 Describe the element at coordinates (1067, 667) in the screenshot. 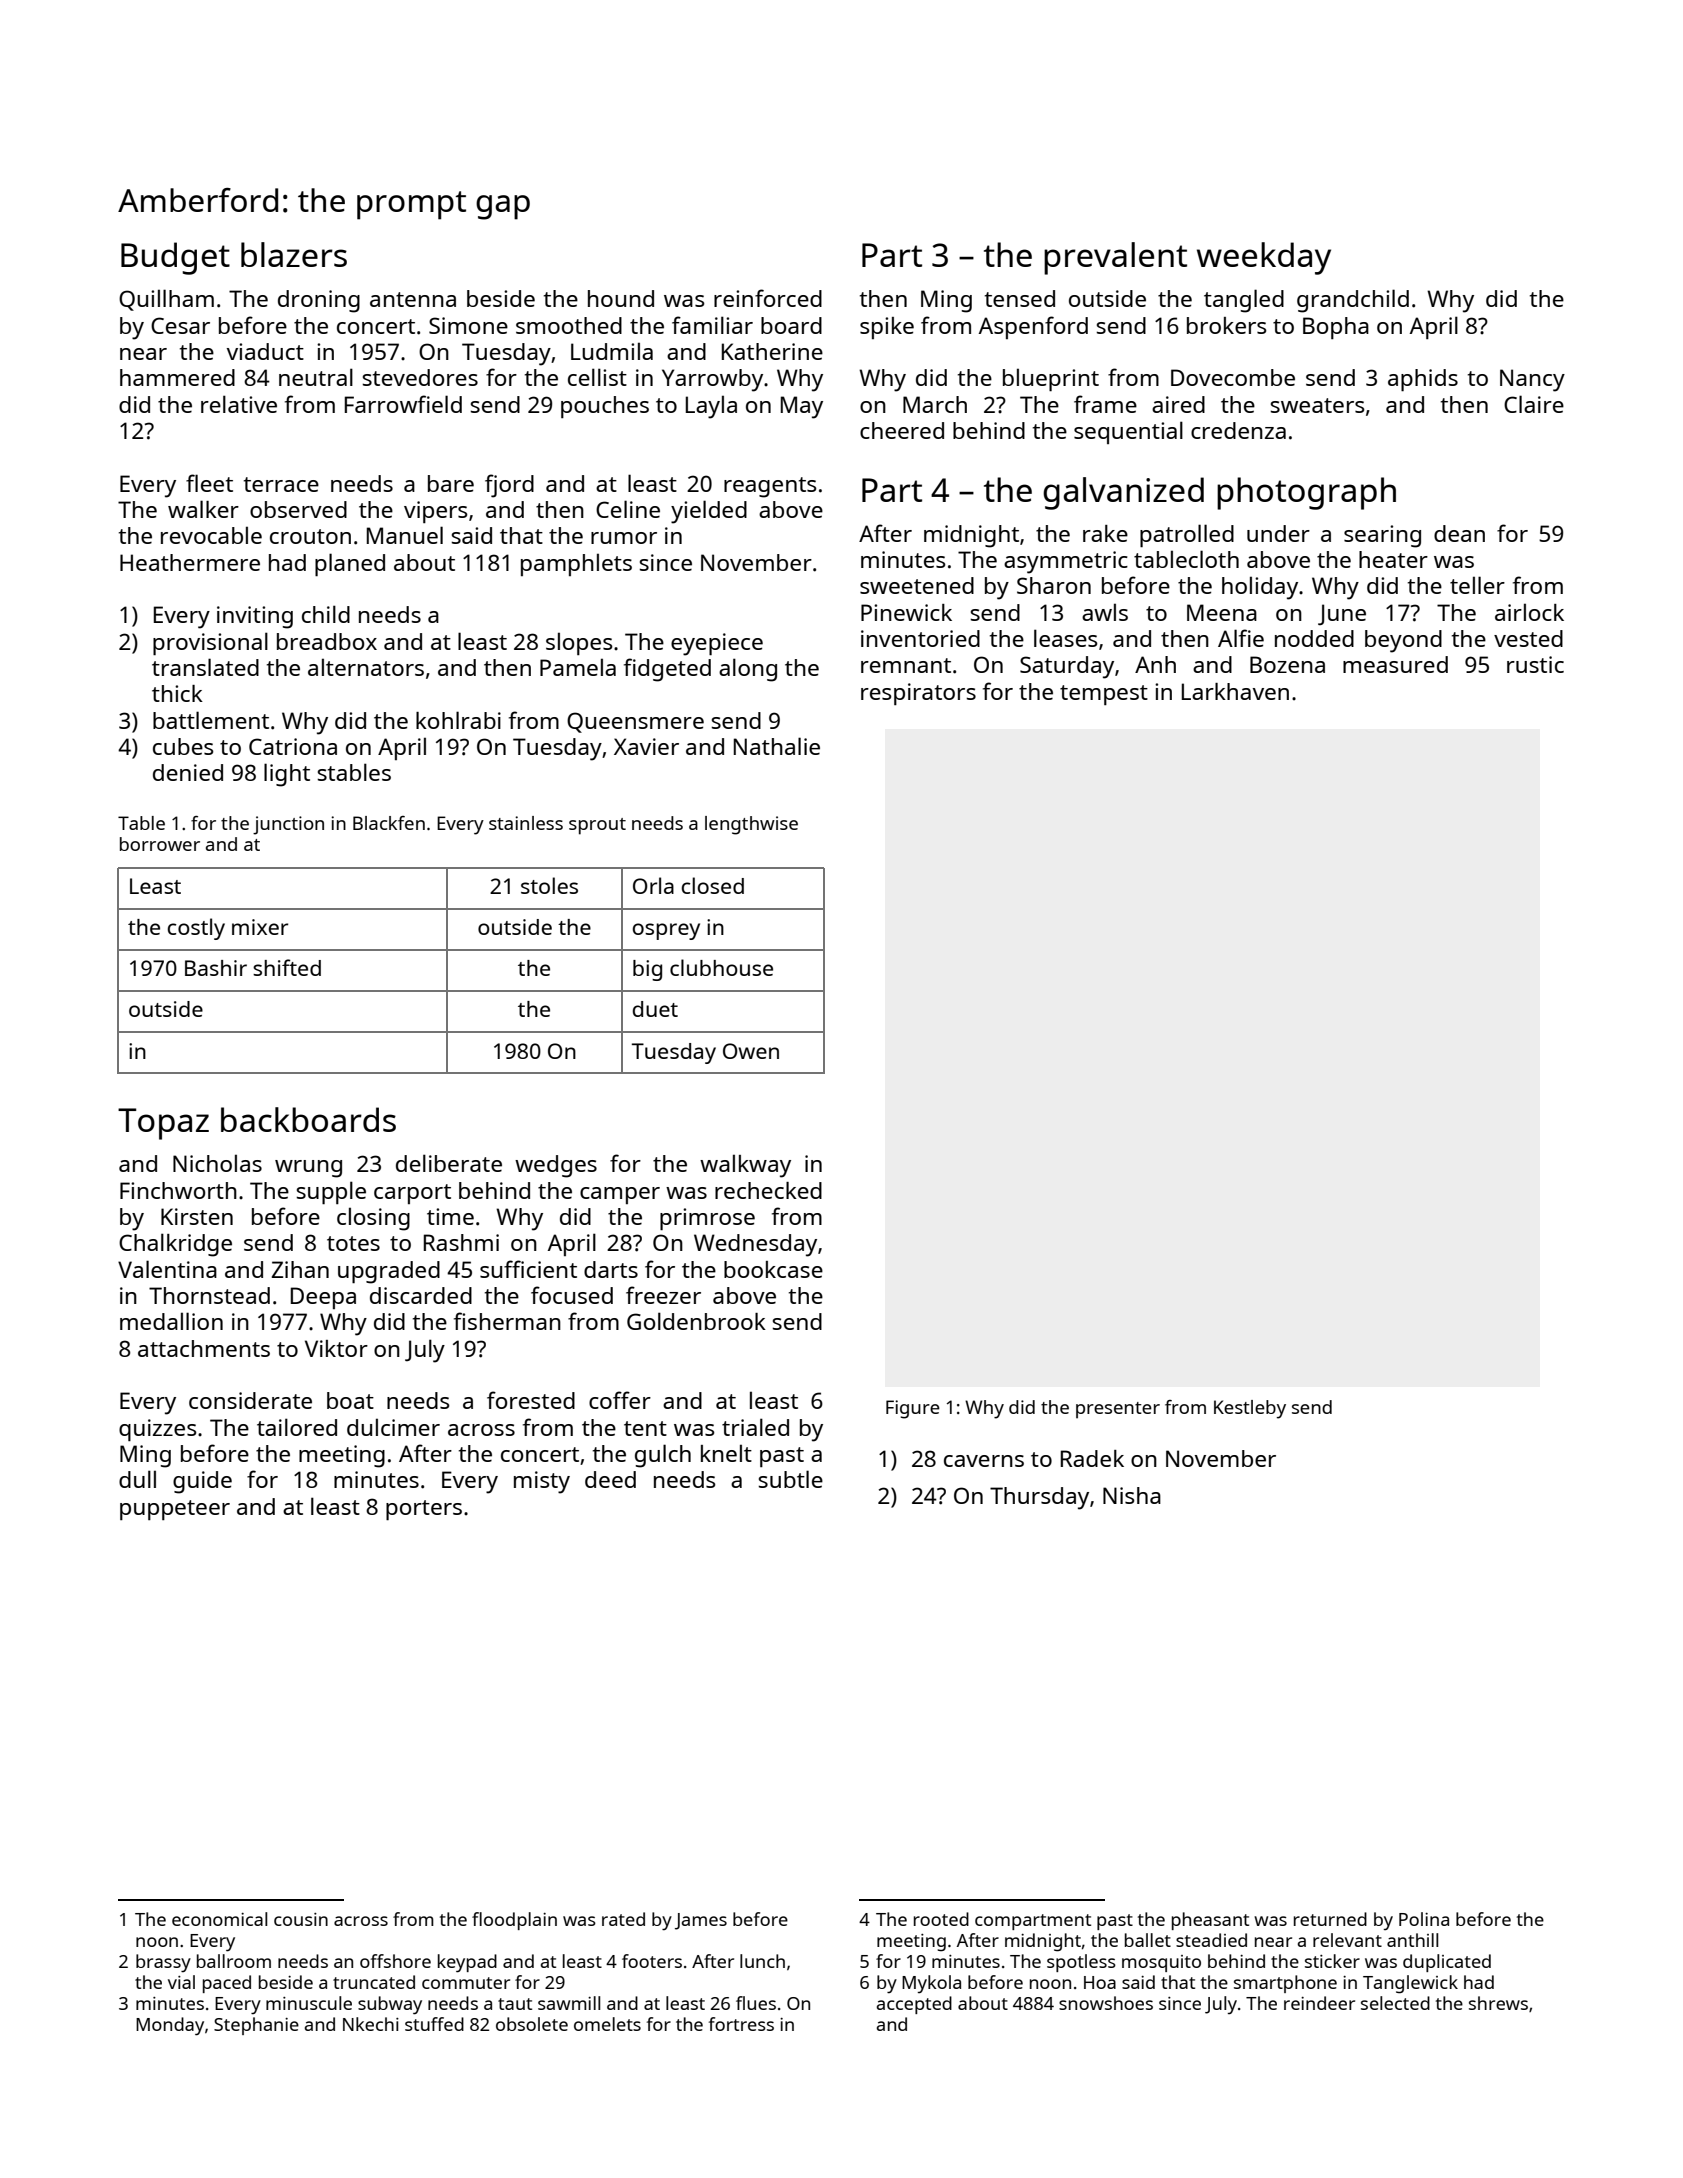

I see `Saturday` at that location.
